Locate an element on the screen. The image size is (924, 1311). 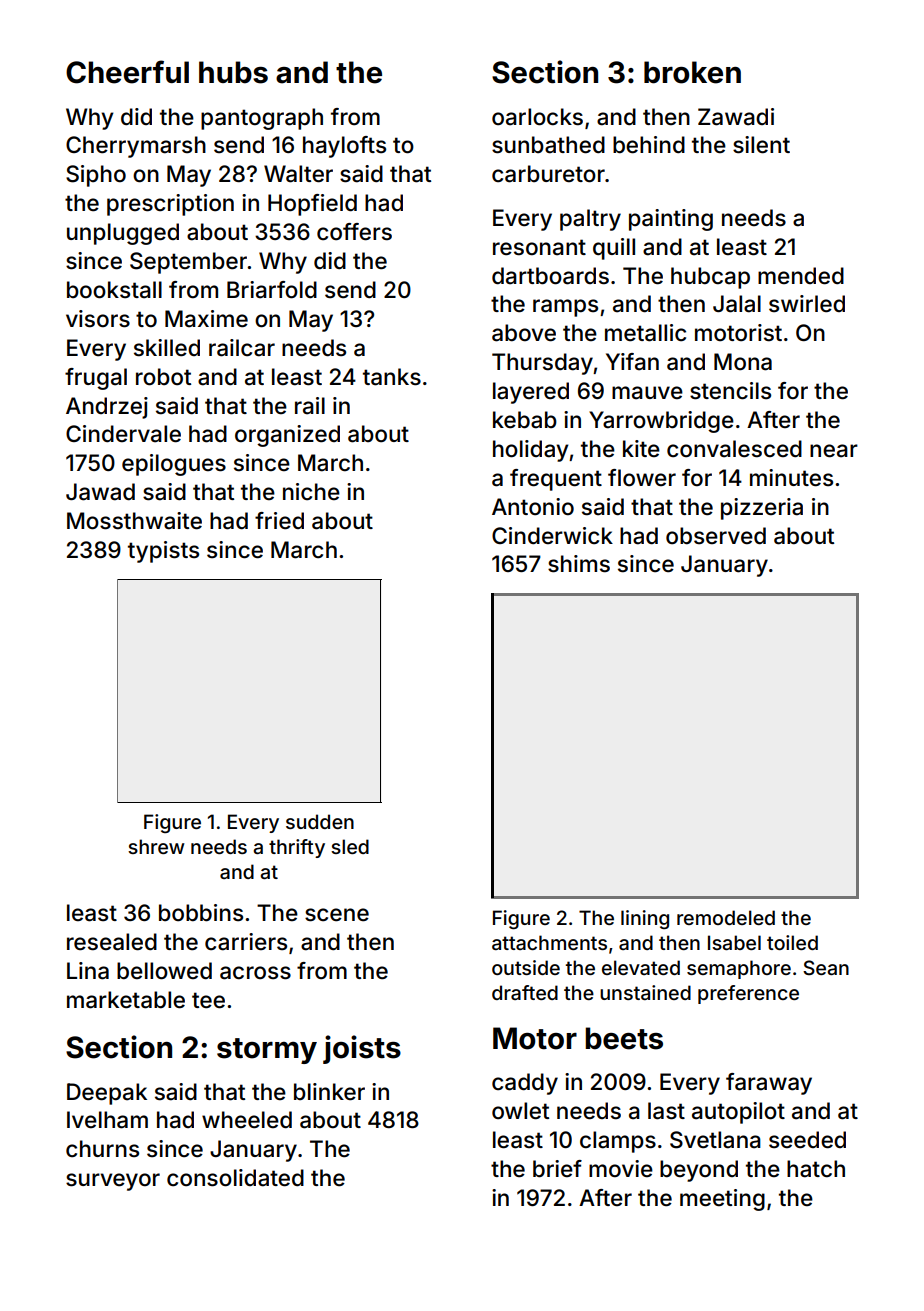
lining is located at coordinates (645, 919).
